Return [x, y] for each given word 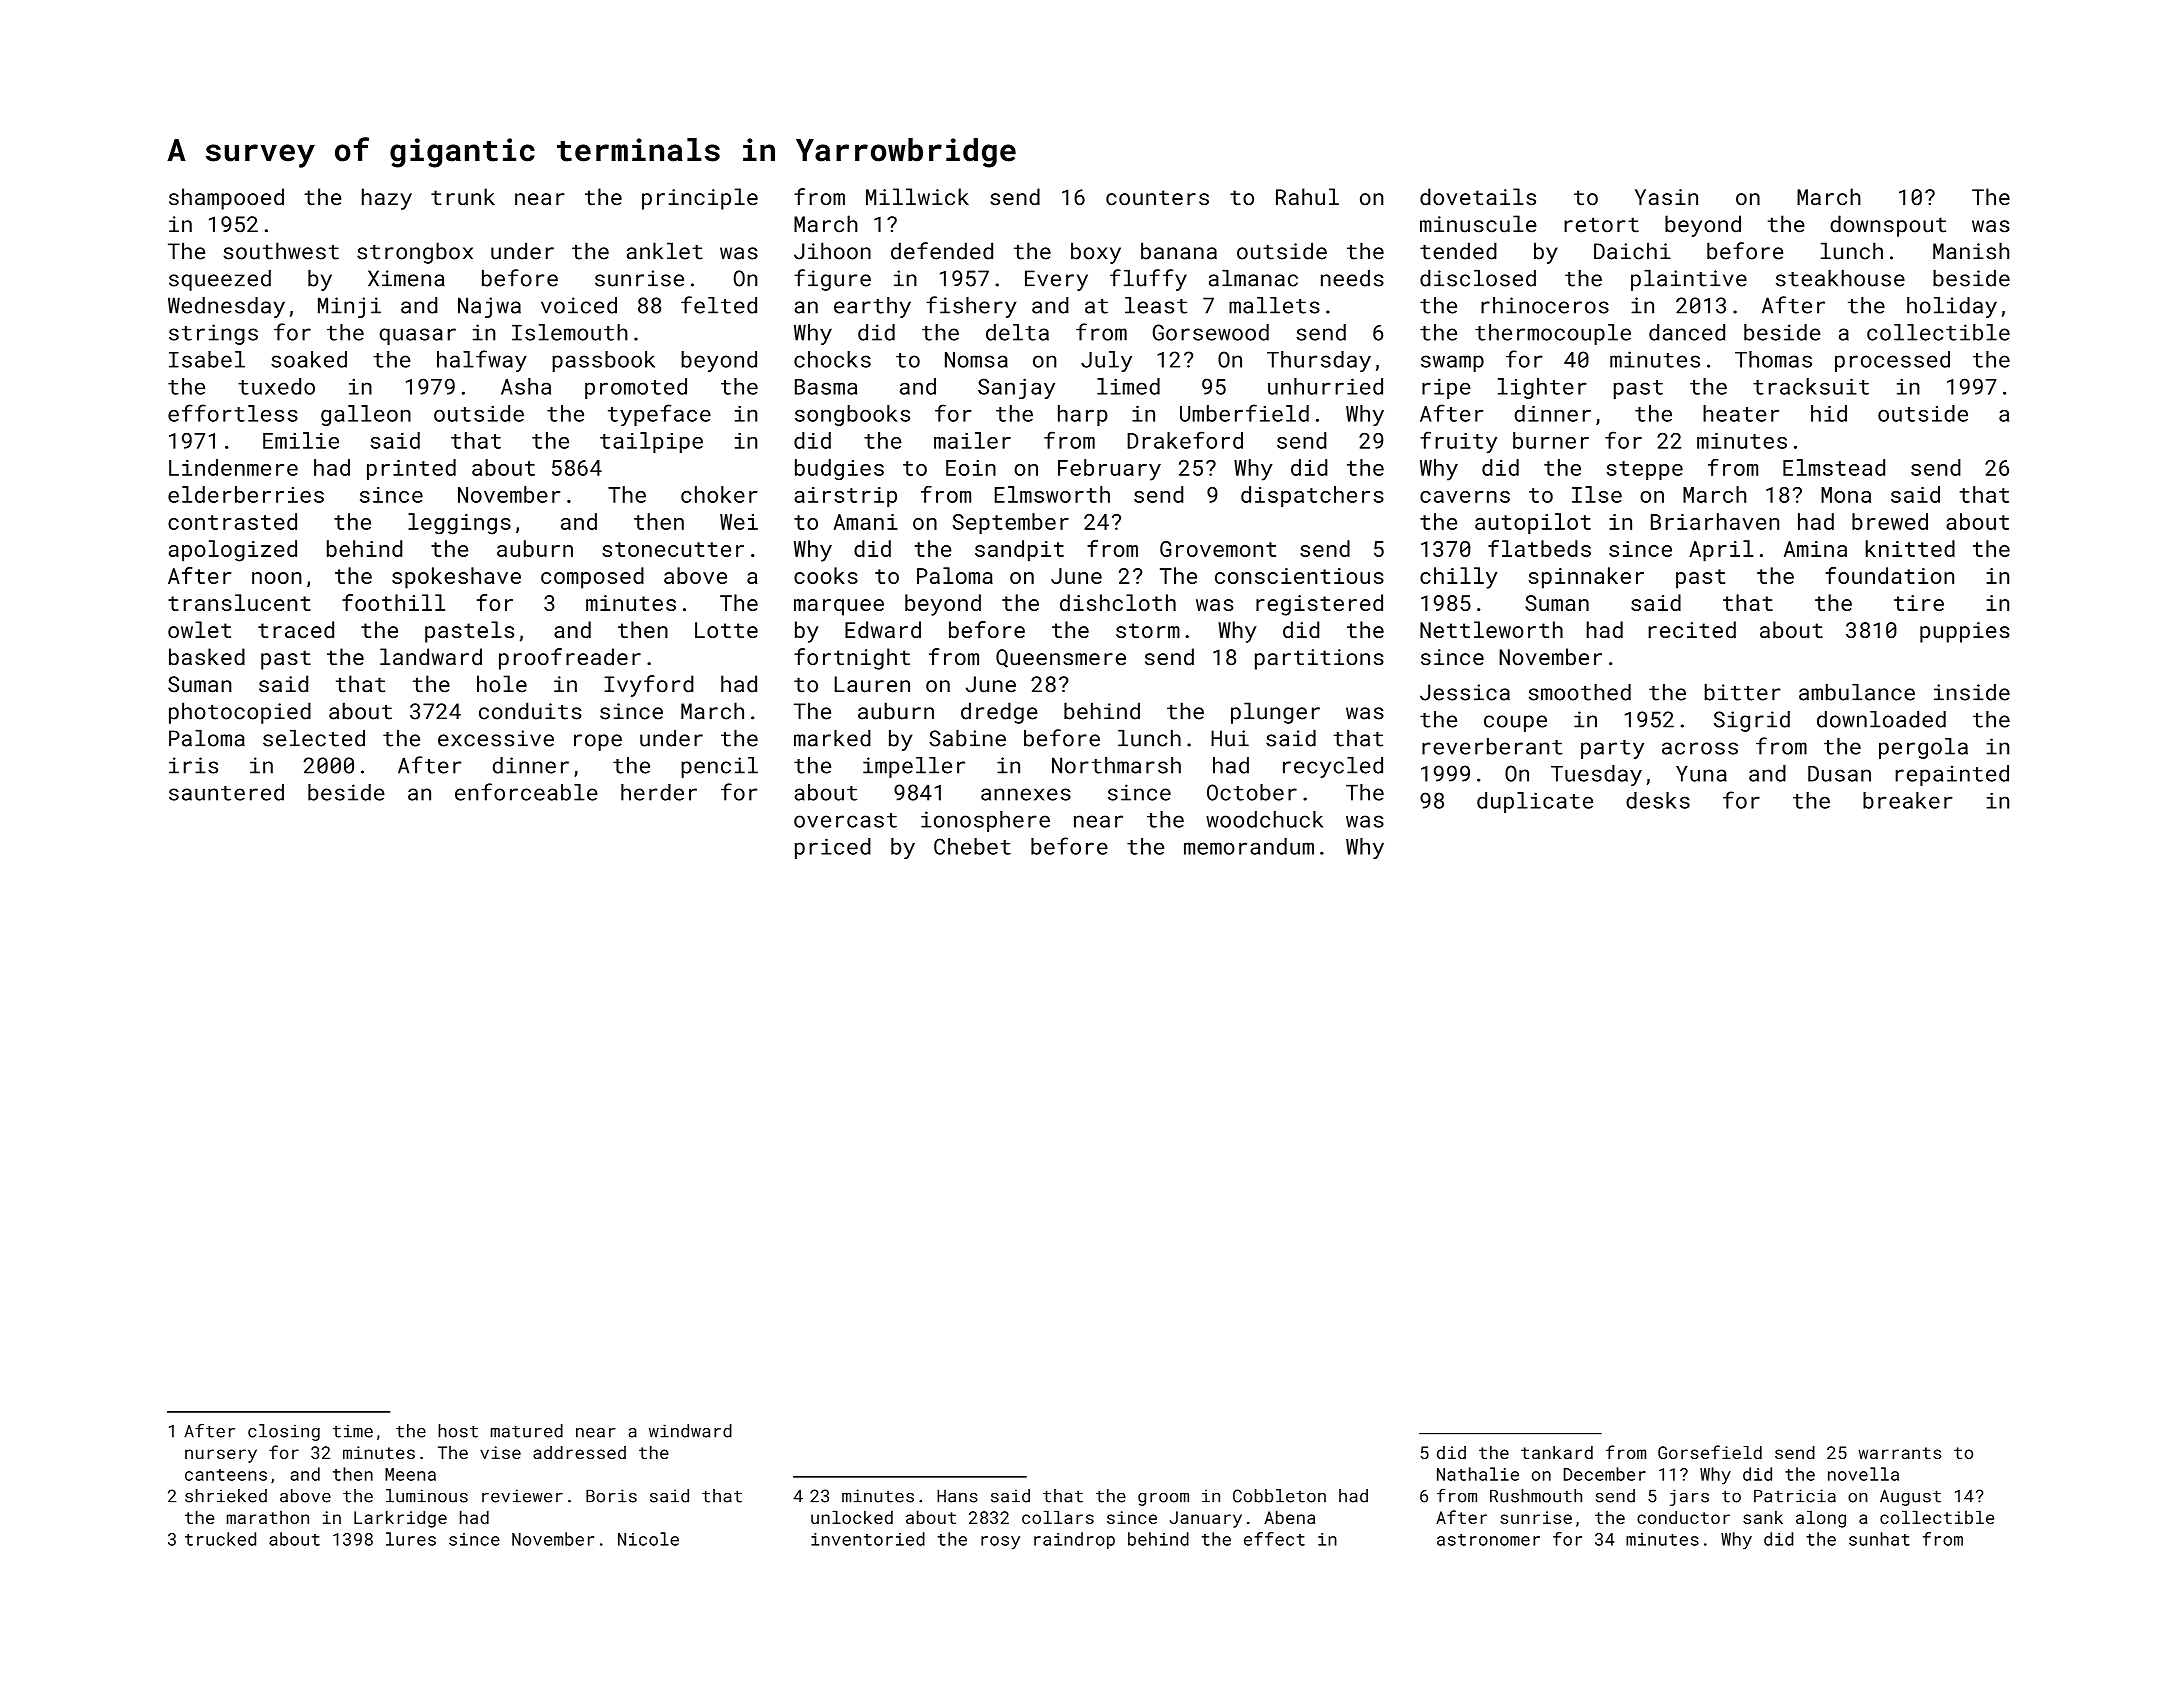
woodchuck [1264, 819]
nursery [221, 1456]
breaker [1908, 800]
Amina [1815, 549]
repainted [1952, 775]
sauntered [226, 792]
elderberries [246, 494]
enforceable [526, 792]
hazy [387, 199]
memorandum [1249, 846]
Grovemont [1218, 549]
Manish [1971, 251]
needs [1352, 278]
